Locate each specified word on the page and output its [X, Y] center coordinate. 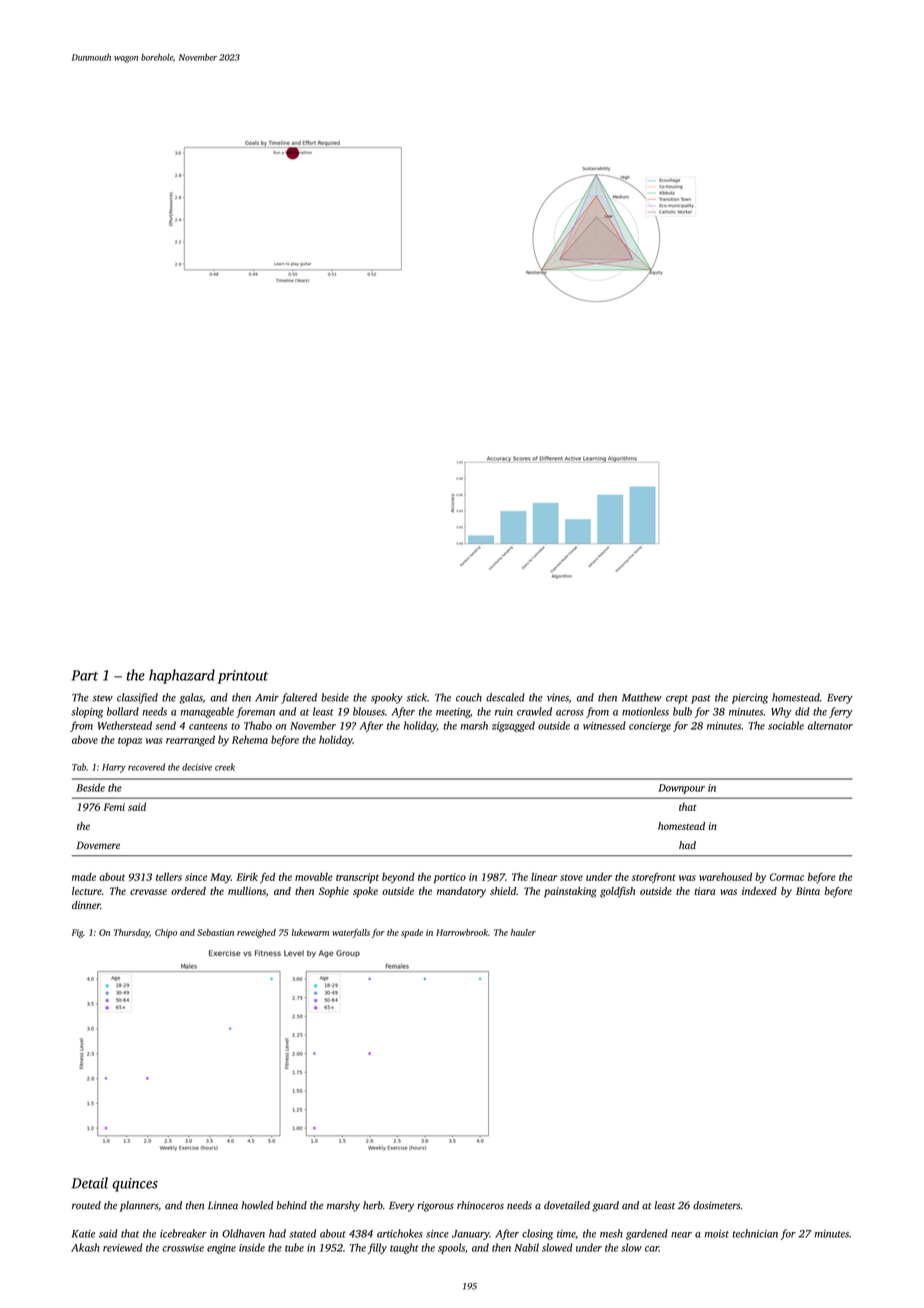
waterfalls [351, 933]
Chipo [166, 933]
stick [416, 697]
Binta [808, 891]
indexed [759, 891]
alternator [830, 725]
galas [191, 698]
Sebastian [215, 932]
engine [221, 1249]
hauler [523, 932]
